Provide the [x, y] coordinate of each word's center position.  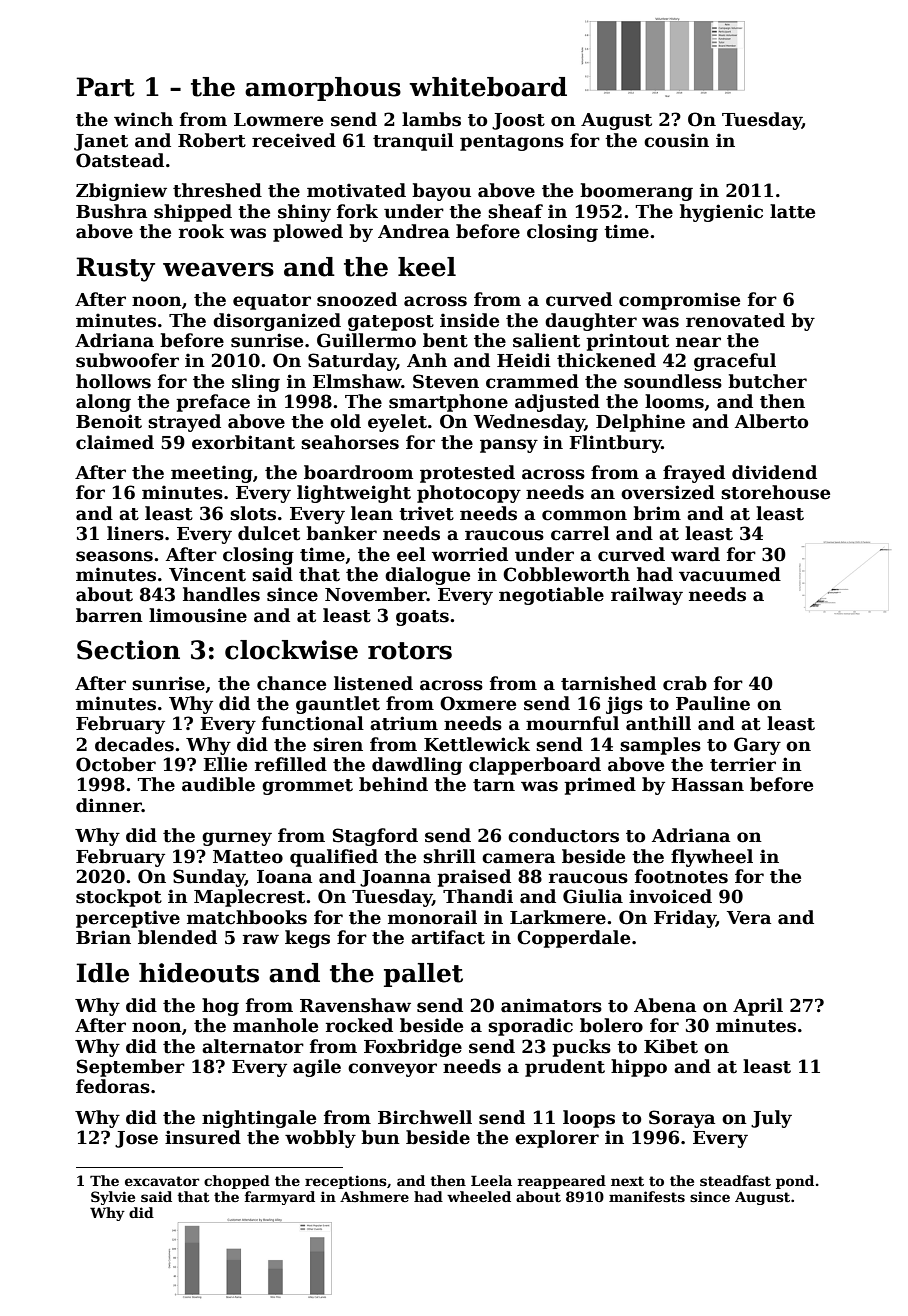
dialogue [427, 576]
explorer [557, 1139]
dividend [774, 472]
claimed [115, 442]
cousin [676, 140]
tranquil [413, 142]
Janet [101, 142]
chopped [237, 1182]
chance [291, 683]
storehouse [775, 492]
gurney [237, 839]
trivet [426, 513]
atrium [404, 723]
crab [685, 683]
